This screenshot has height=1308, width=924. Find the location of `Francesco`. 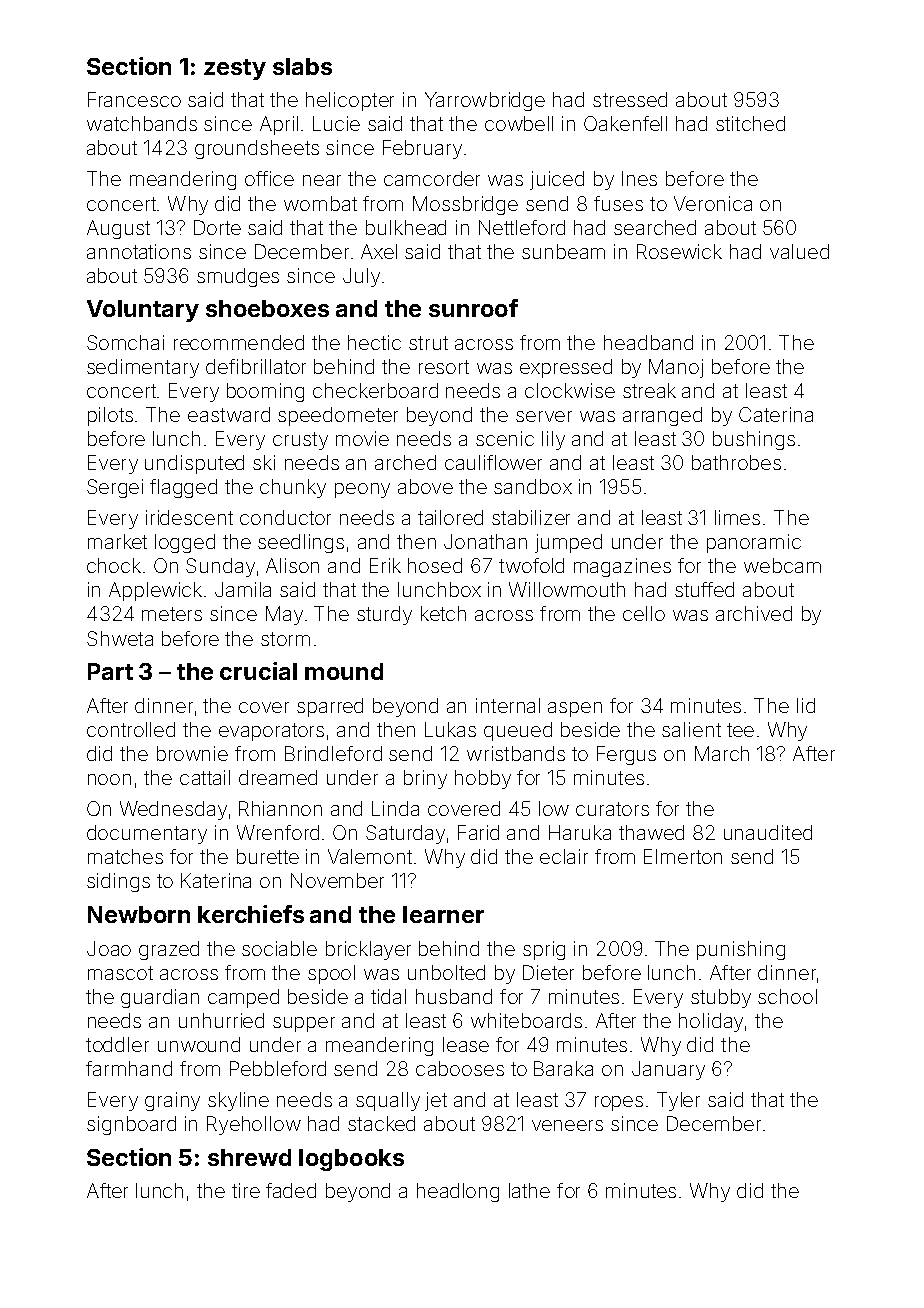

Francesco is located at coordinates (134, 99).
